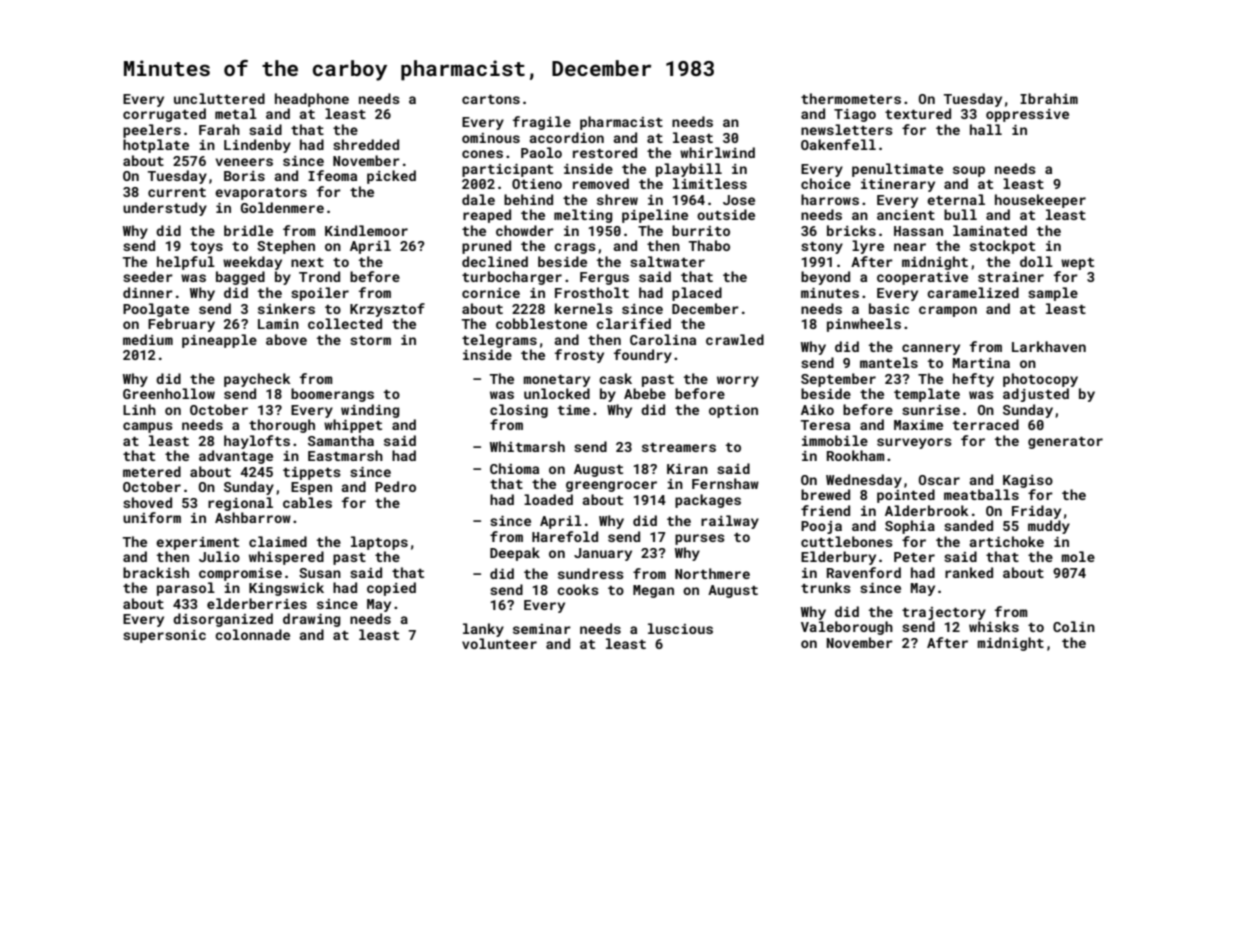 The image size is (1233, 952). What do you see at coordinates (851, 230) in the screenshot?
I see `bricks` at bounding box center [851, 230].
